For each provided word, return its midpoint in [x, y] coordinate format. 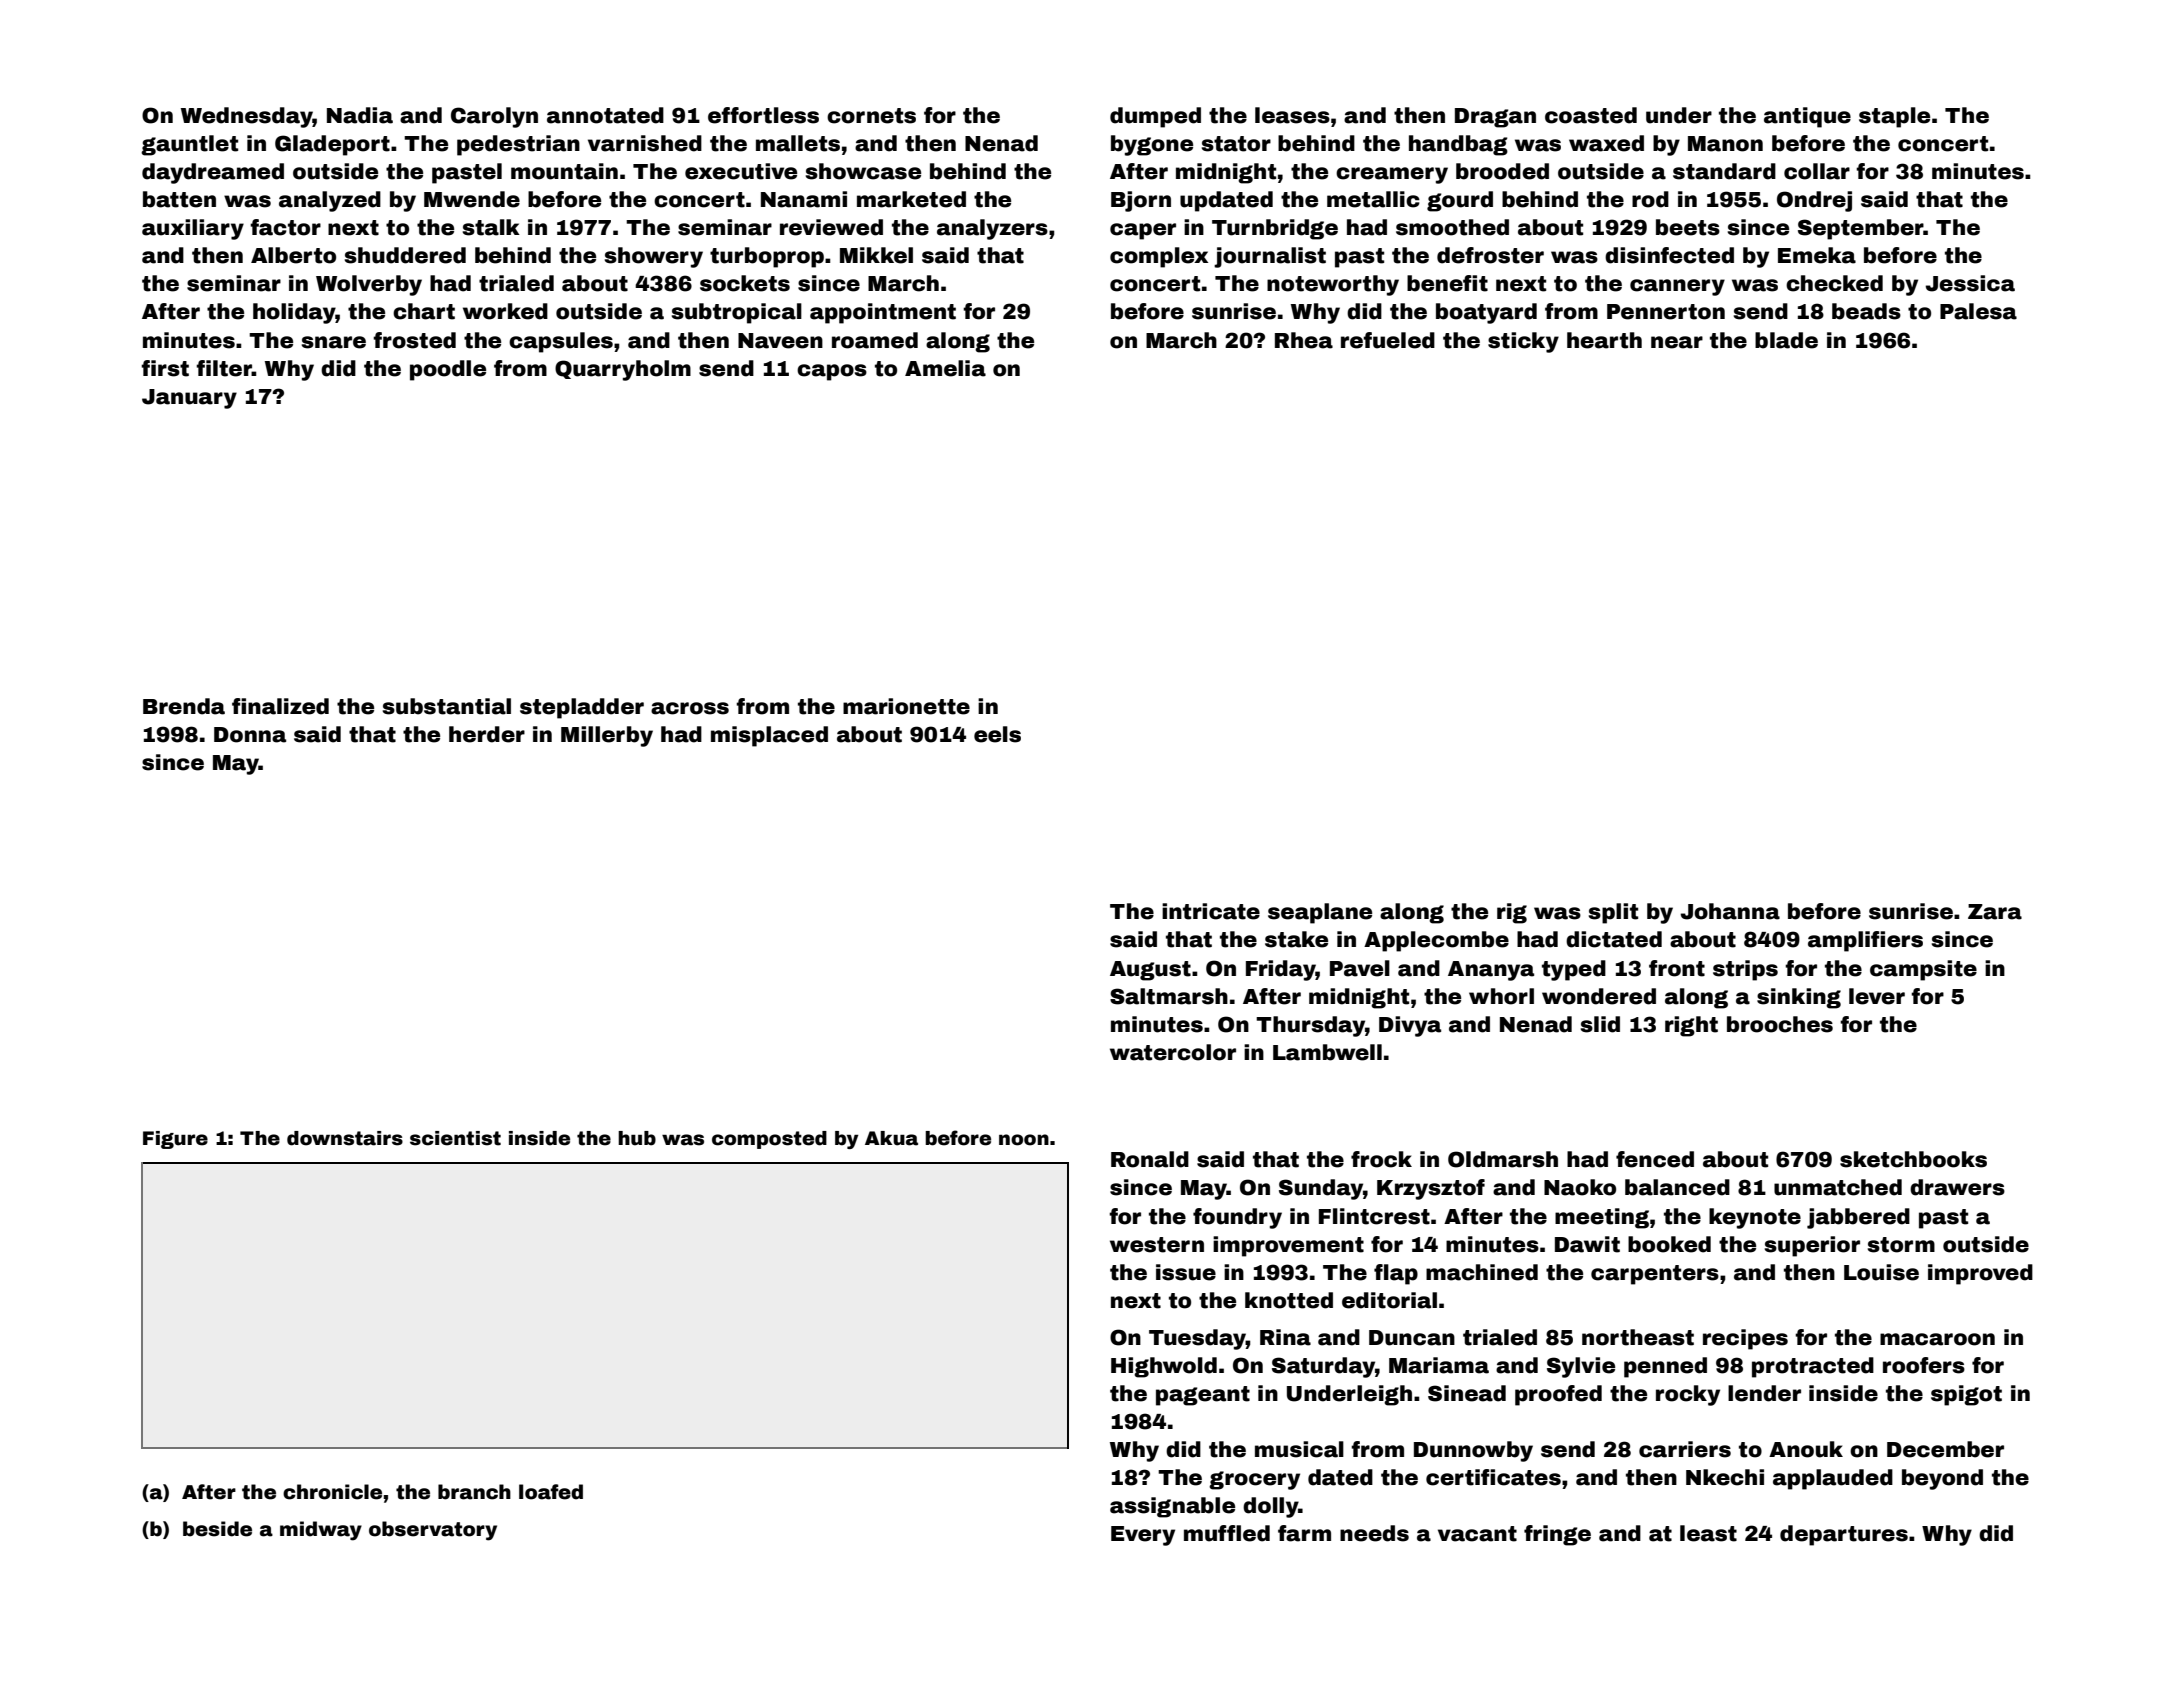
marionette [906, 706]
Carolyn [494, 117]
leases [1292, 115]
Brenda [184, 706]
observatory [433, 1531]
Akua [891, 1138]
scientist [455, 1138]
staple [1894, 117]
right [1691, 1026]
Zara [1995, 912]
